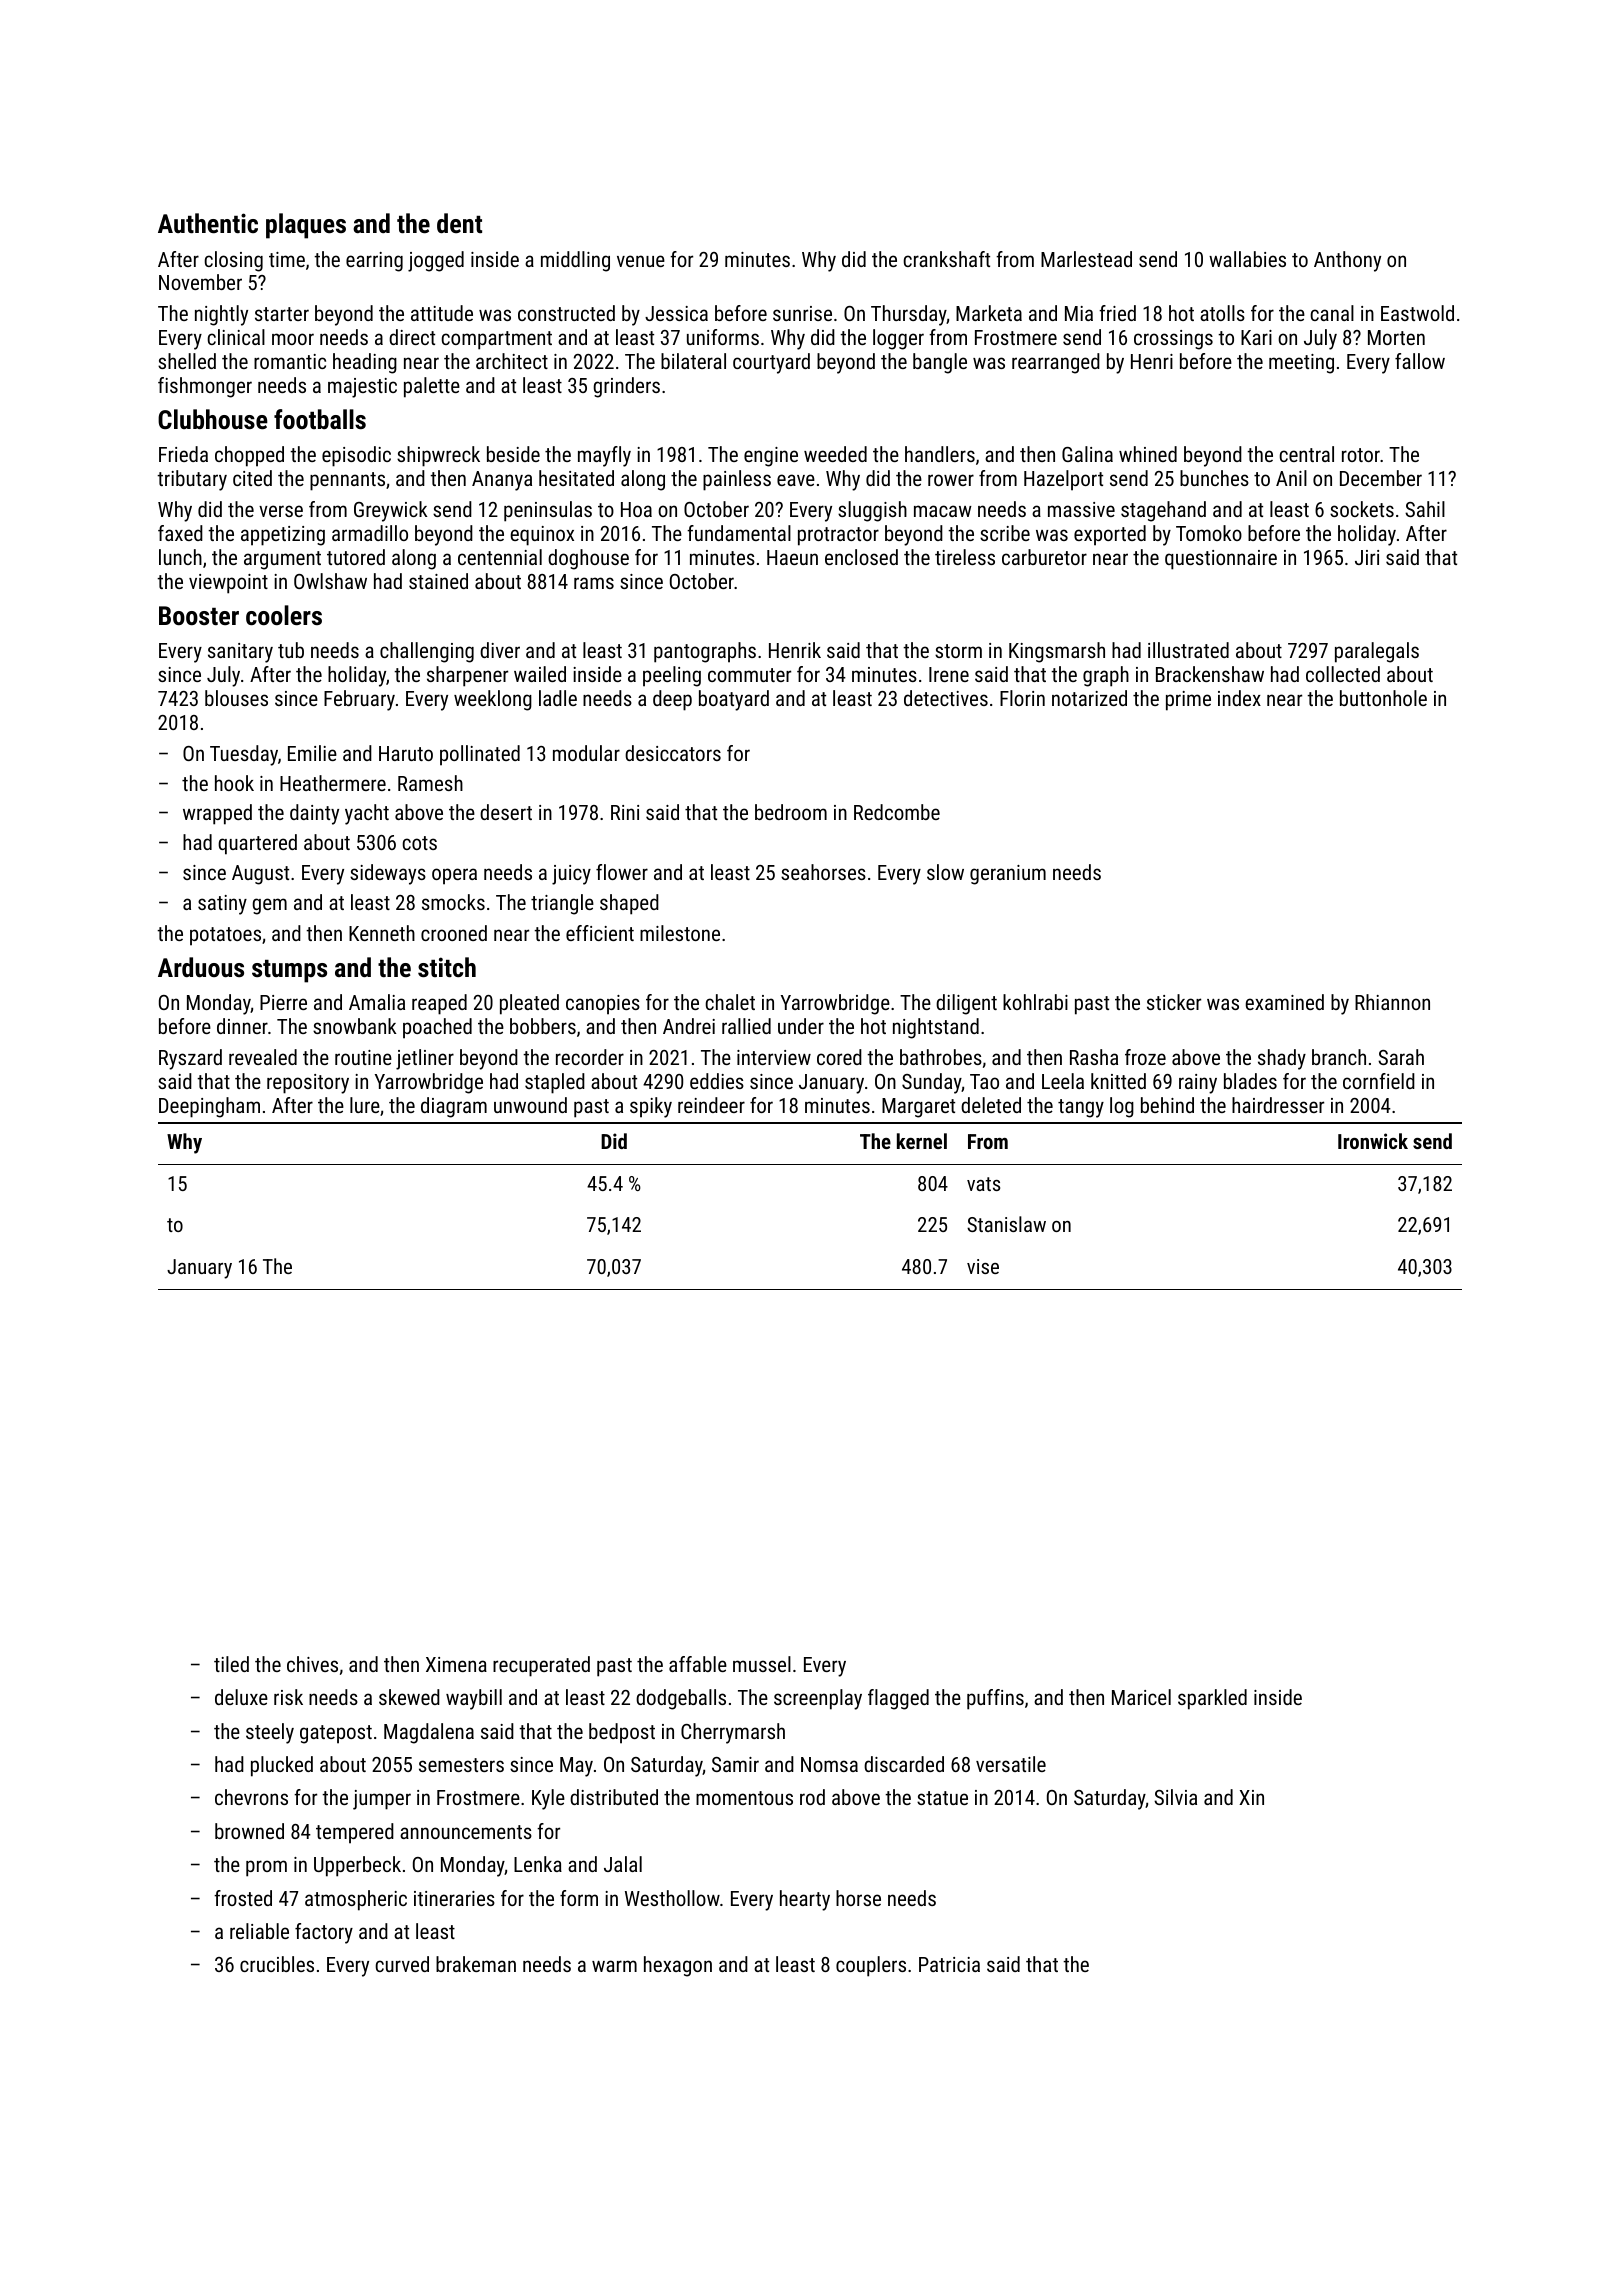 The height and width of the screenshot is (2292, 1620). I want to click on venue, so click(641, 261).
